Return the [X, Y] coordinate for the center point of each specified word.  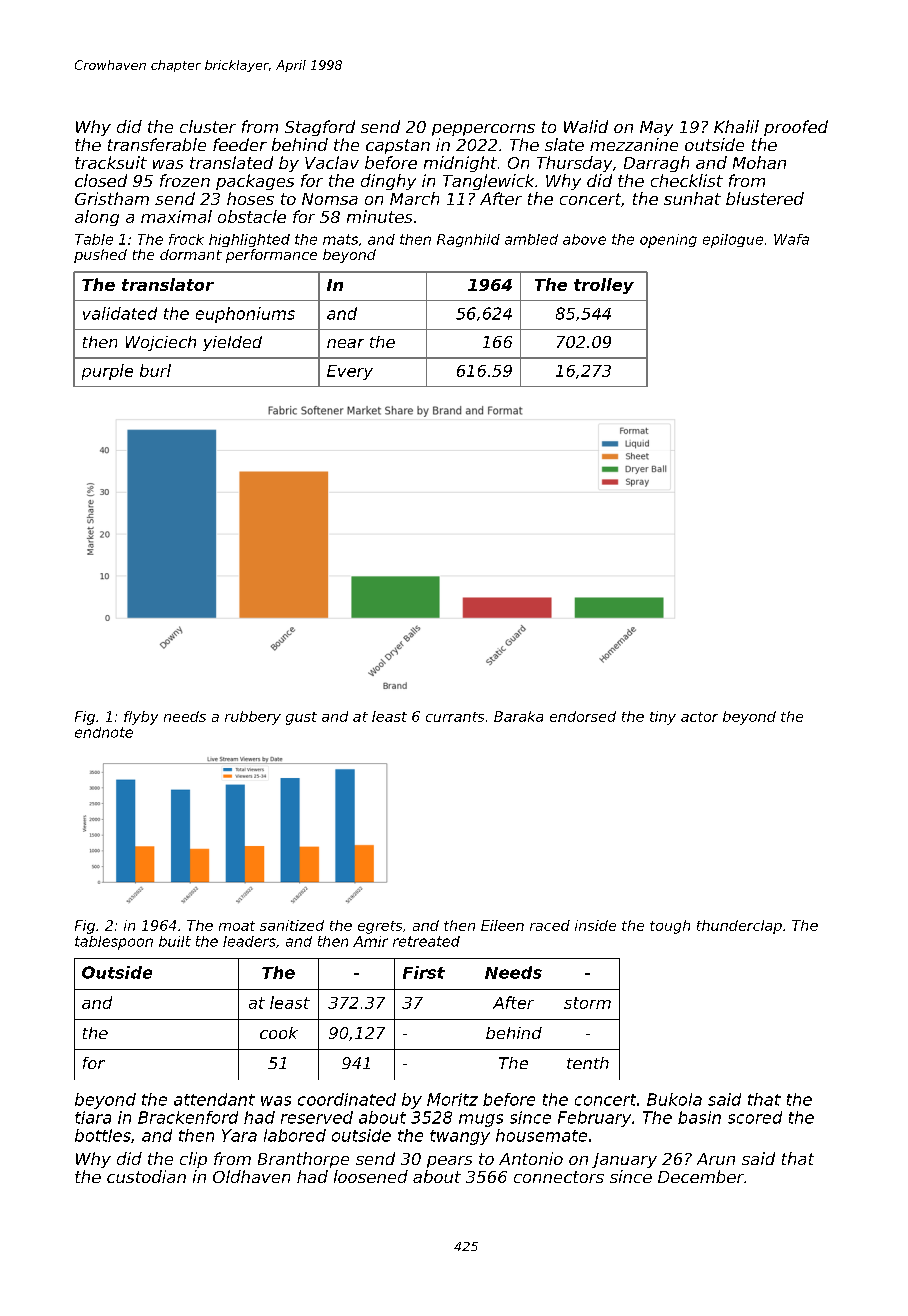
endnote [104, 732]
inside [595, 925]
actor [699, 717]
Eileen [502, 925]
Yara [239, 1135]
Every [350, 372]
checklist [687, 180]
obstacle [252, 216]
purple [107, 372]
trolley [604, 286]
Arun [716, 1159]
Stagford [320, 128]
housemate [541, 1135]
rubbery [253, 718]
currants [455, 717]
